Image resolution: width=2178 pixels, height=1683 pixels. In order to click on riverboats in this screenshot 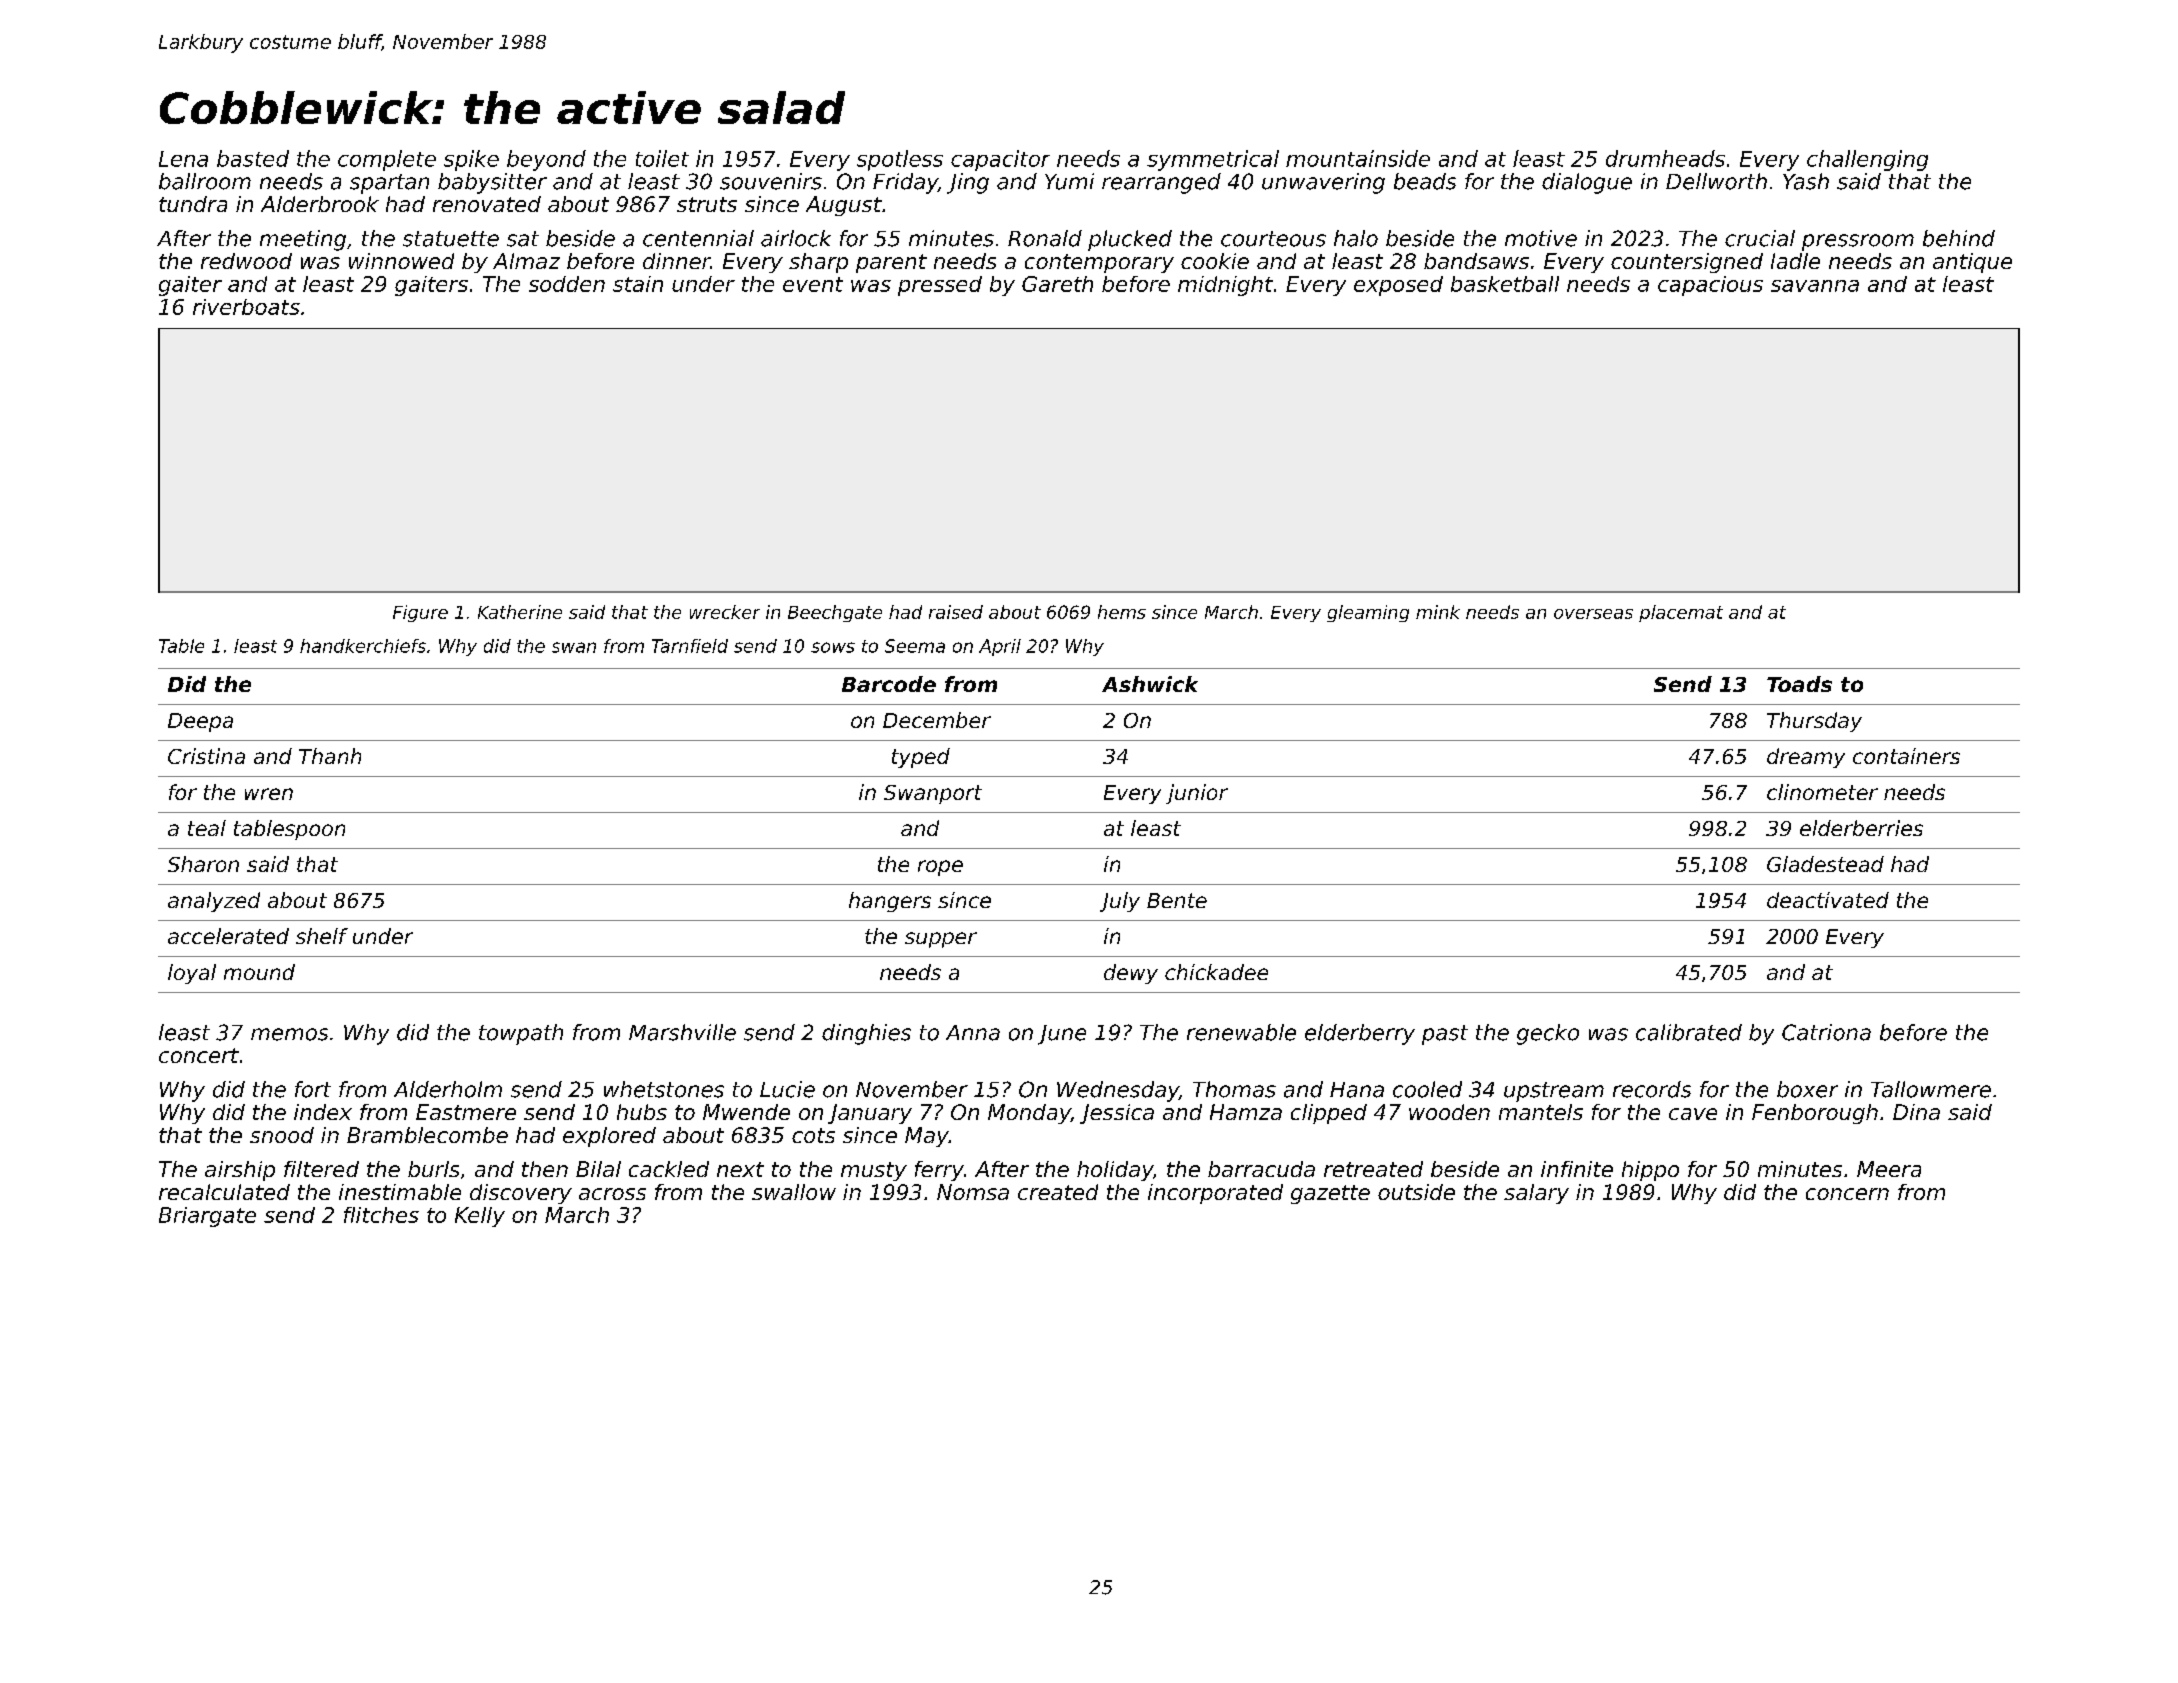, I will do `click(246, 307)`.
